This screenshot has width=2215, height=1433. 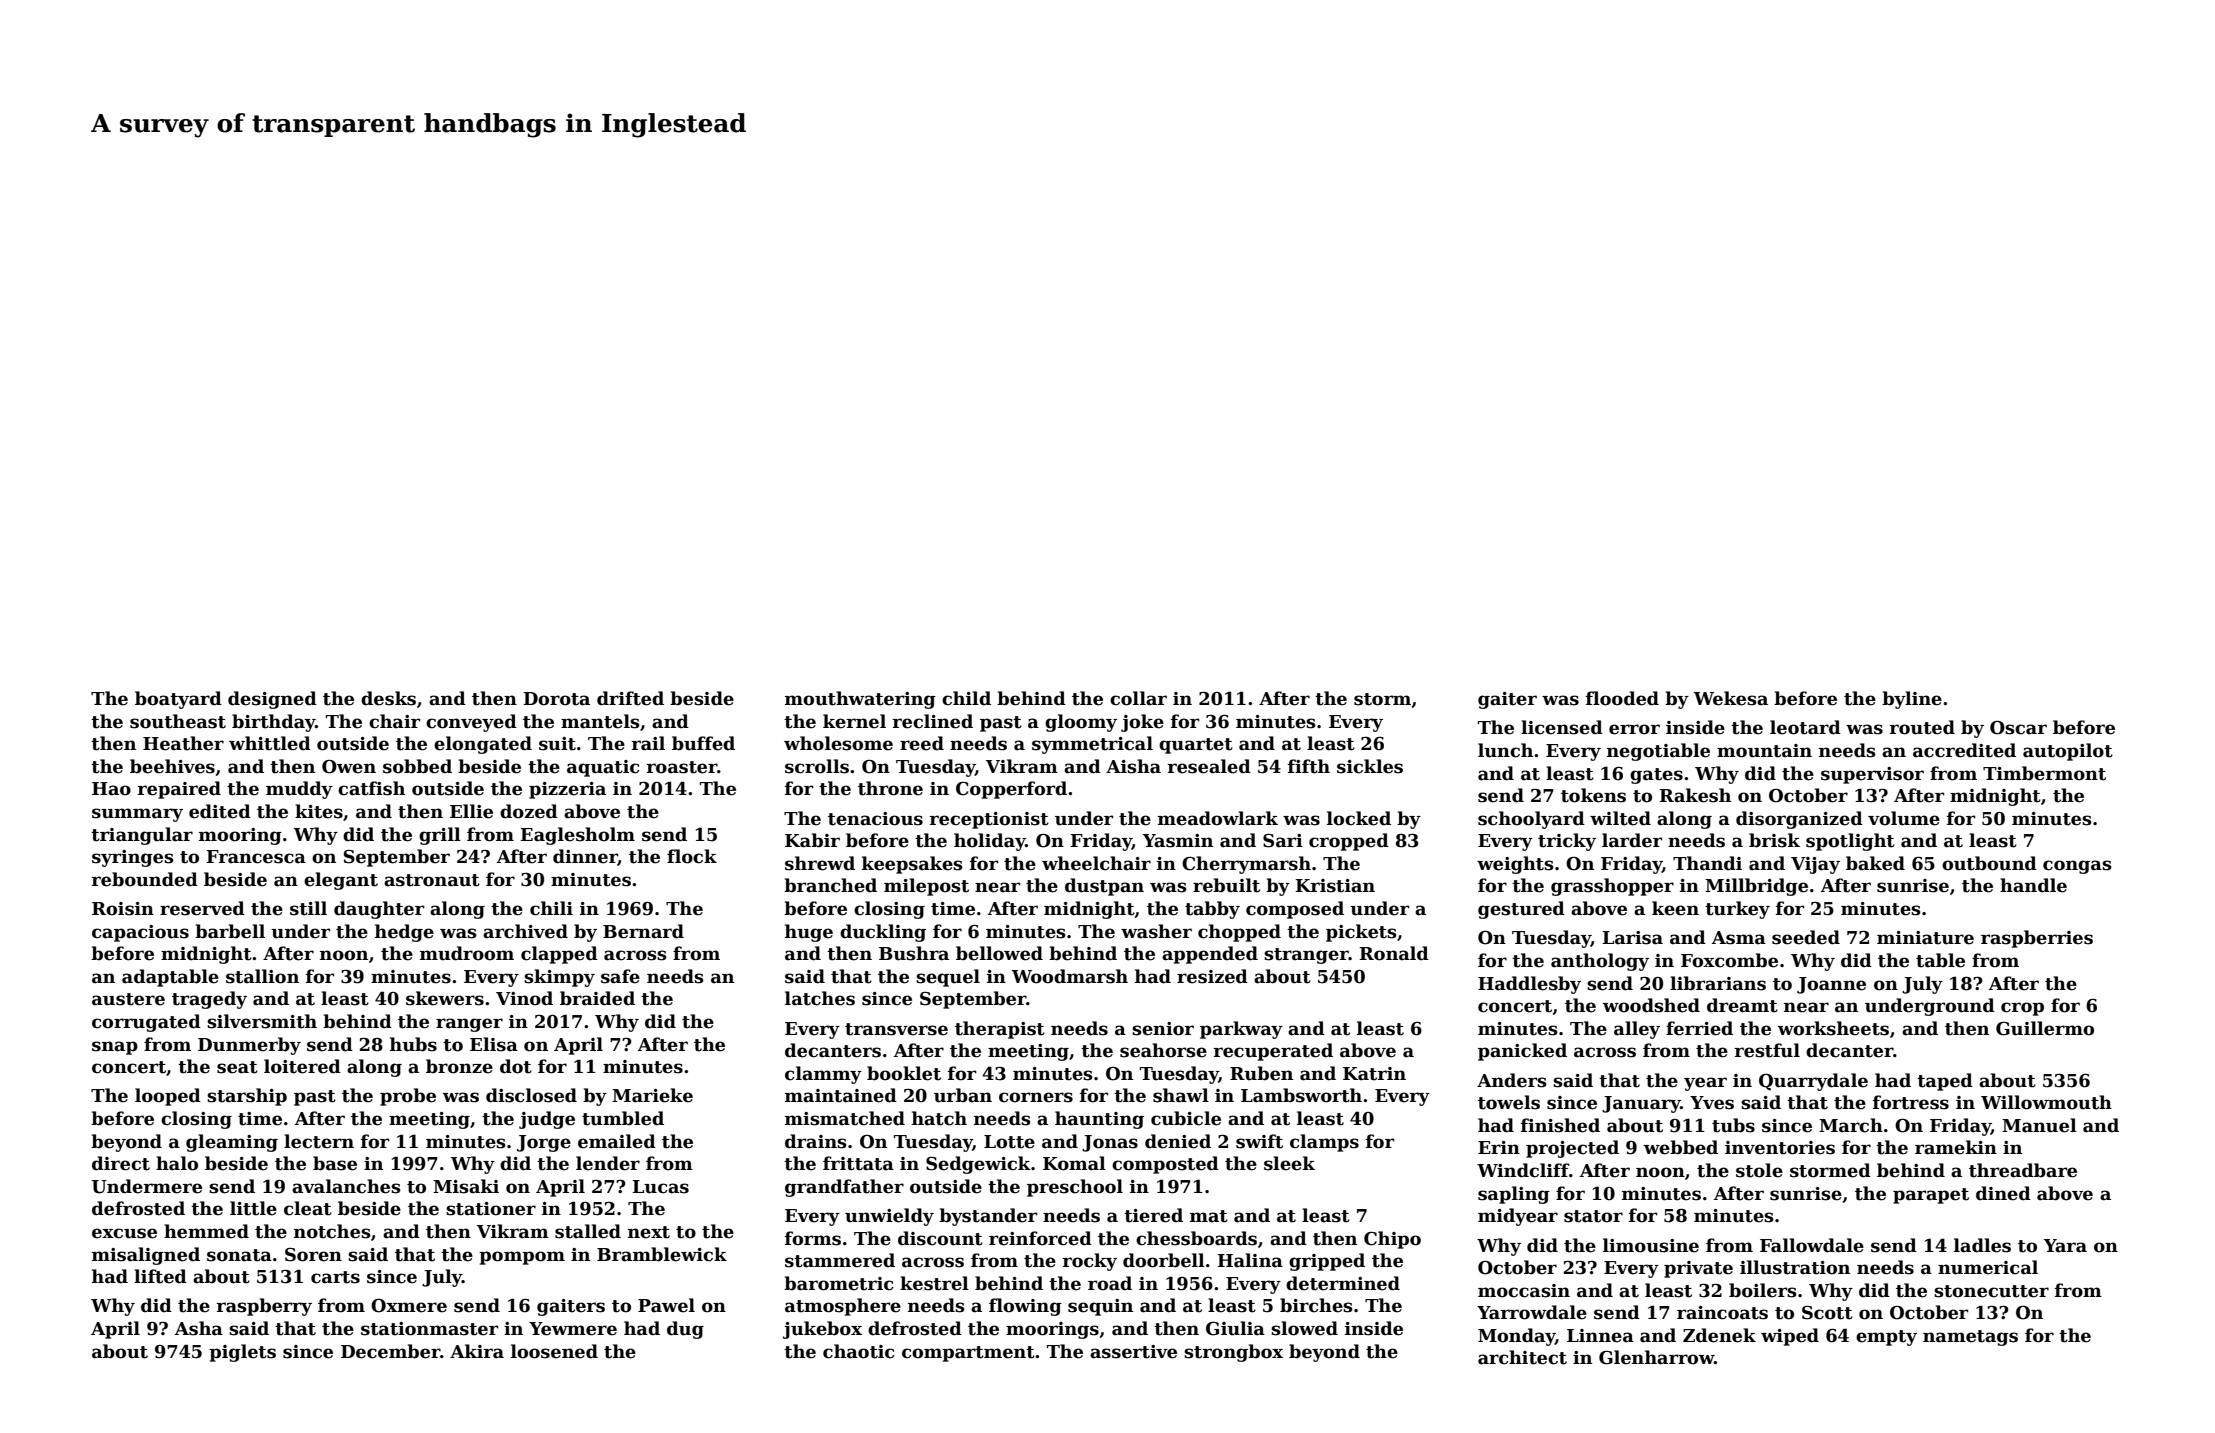 I want to click on flooded, so click(x=1622, y=698).
